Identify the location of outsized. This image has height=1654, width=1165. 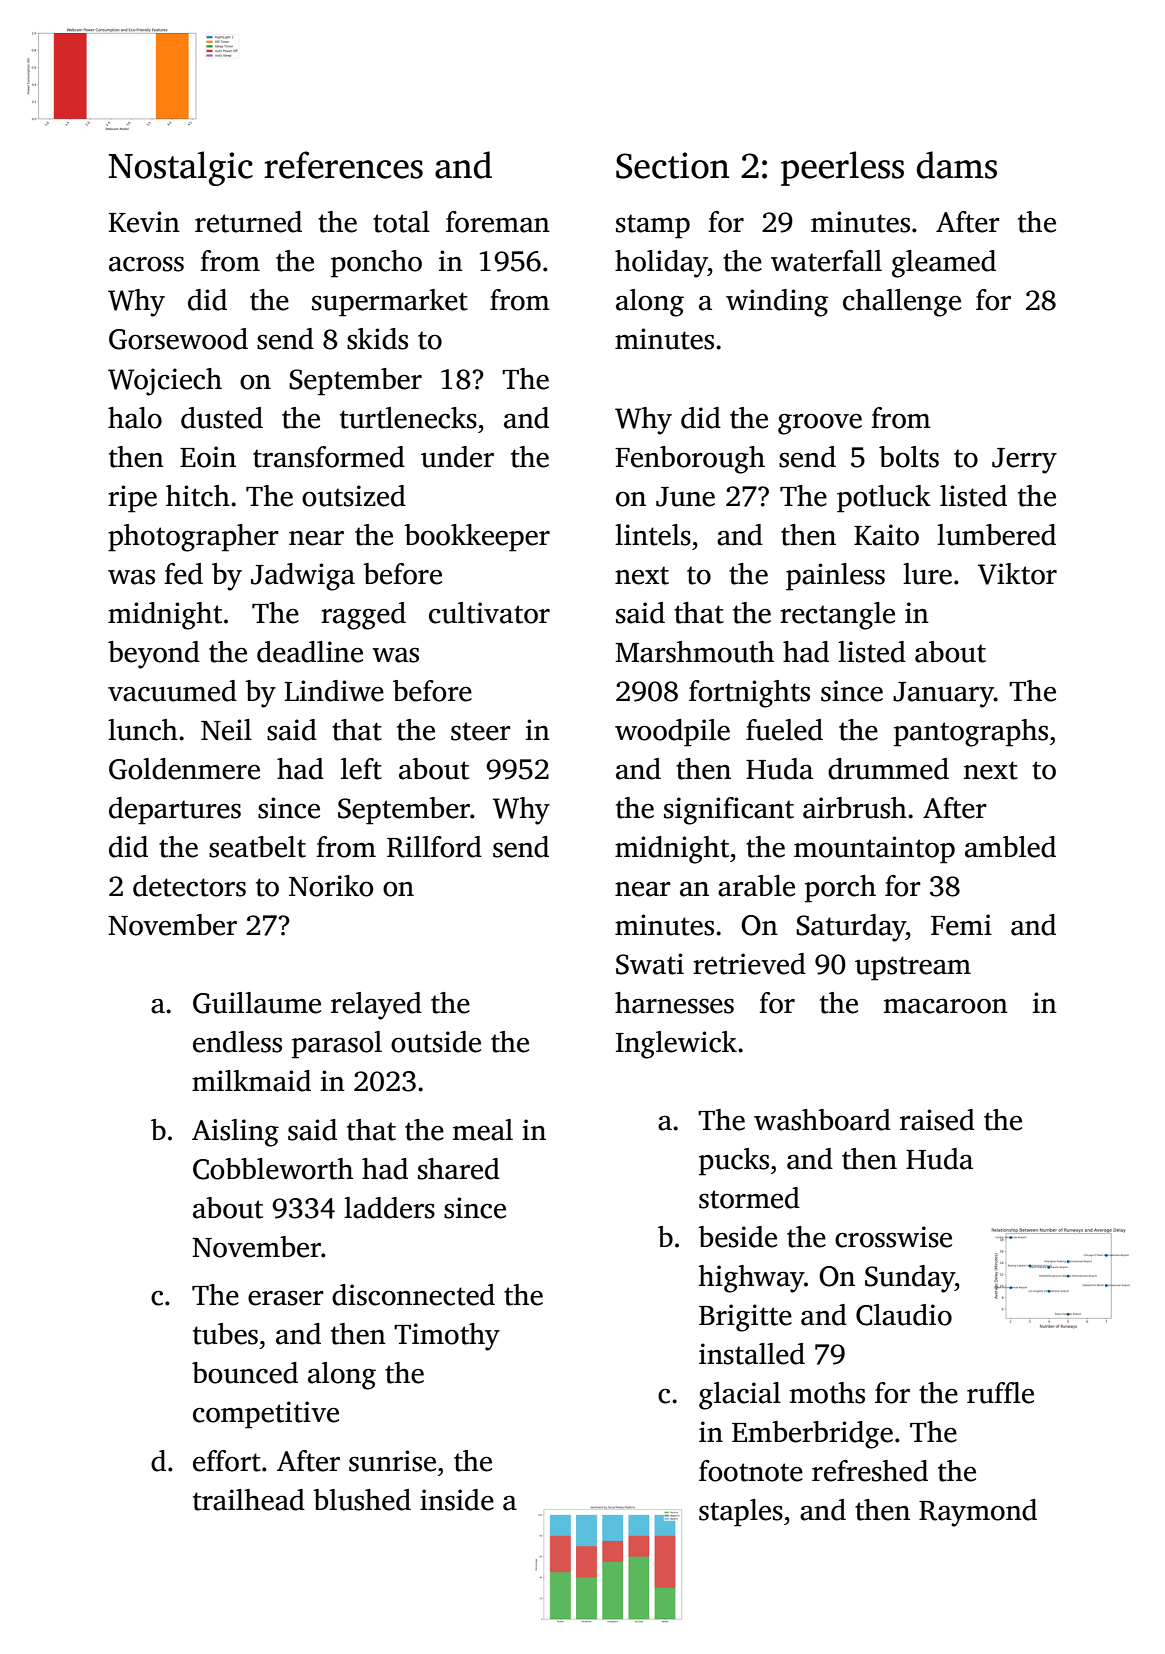
(354, 496).
